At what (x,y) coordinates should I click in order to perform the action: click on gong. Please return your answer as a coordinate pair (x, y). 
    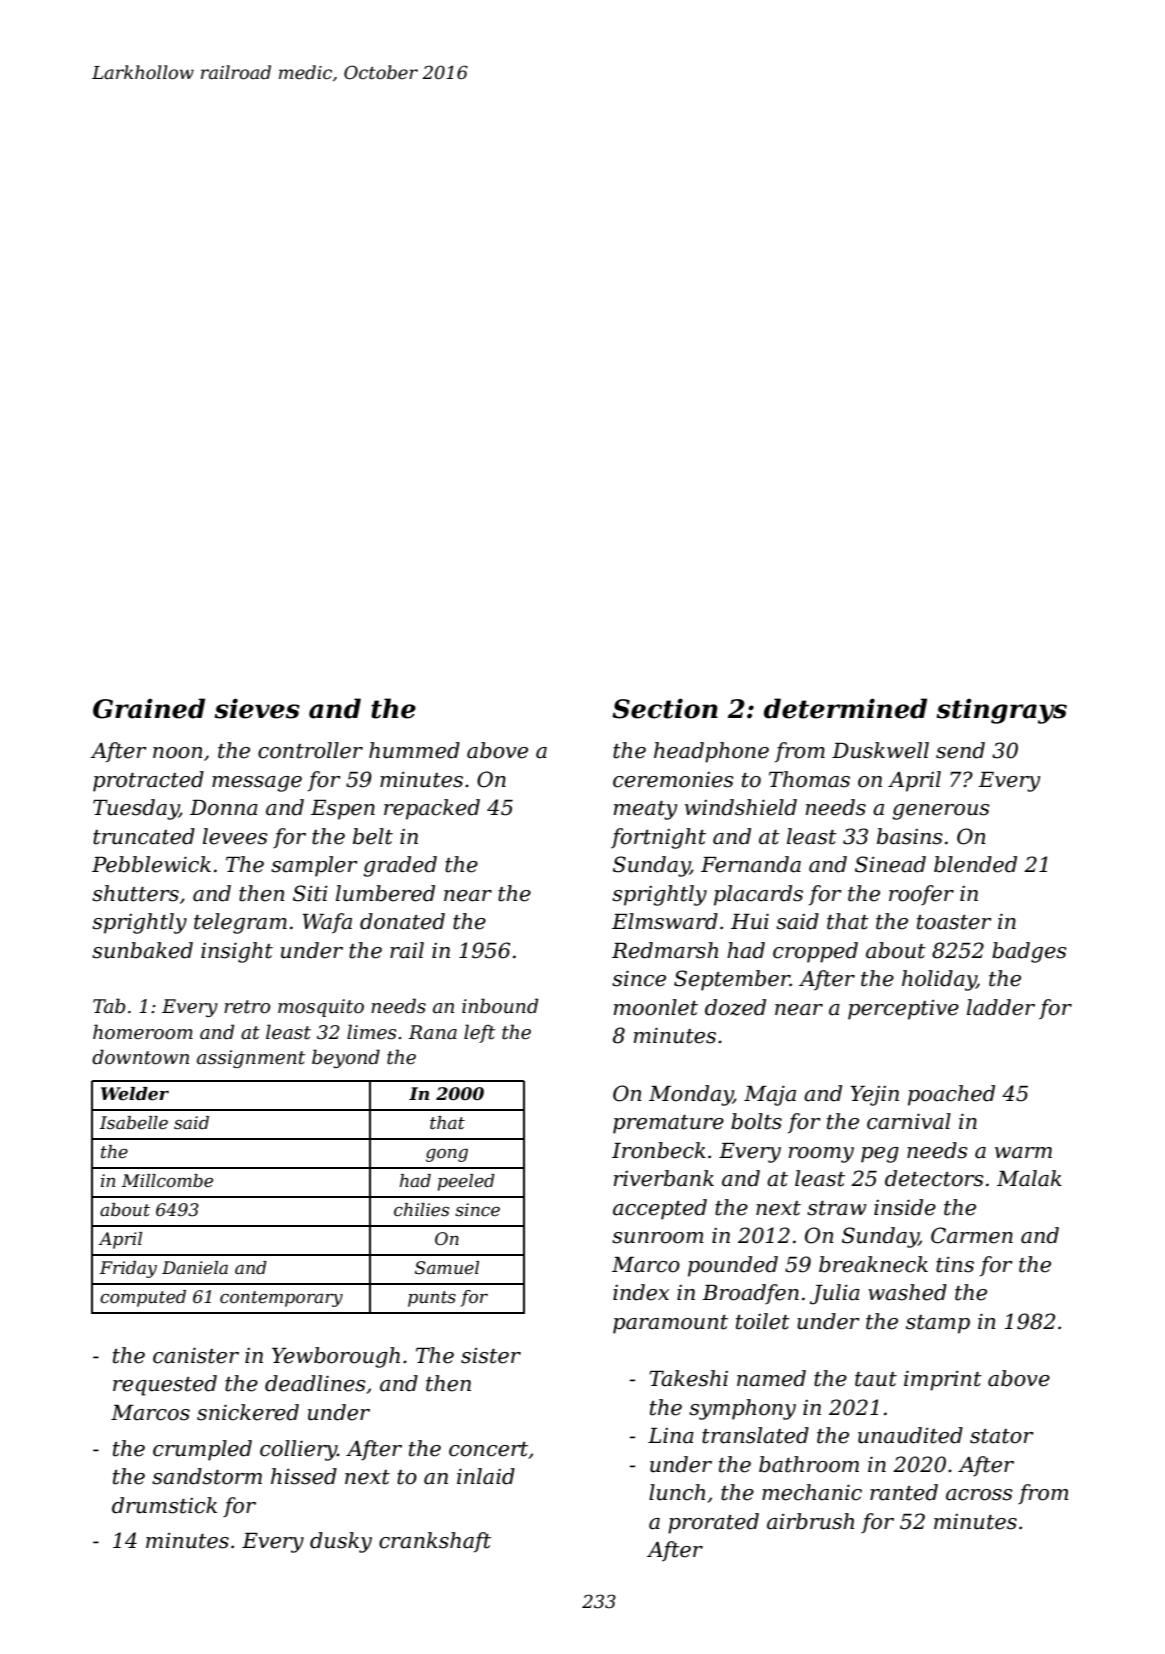
    Looking at the image, I should click on (447, 1155).
